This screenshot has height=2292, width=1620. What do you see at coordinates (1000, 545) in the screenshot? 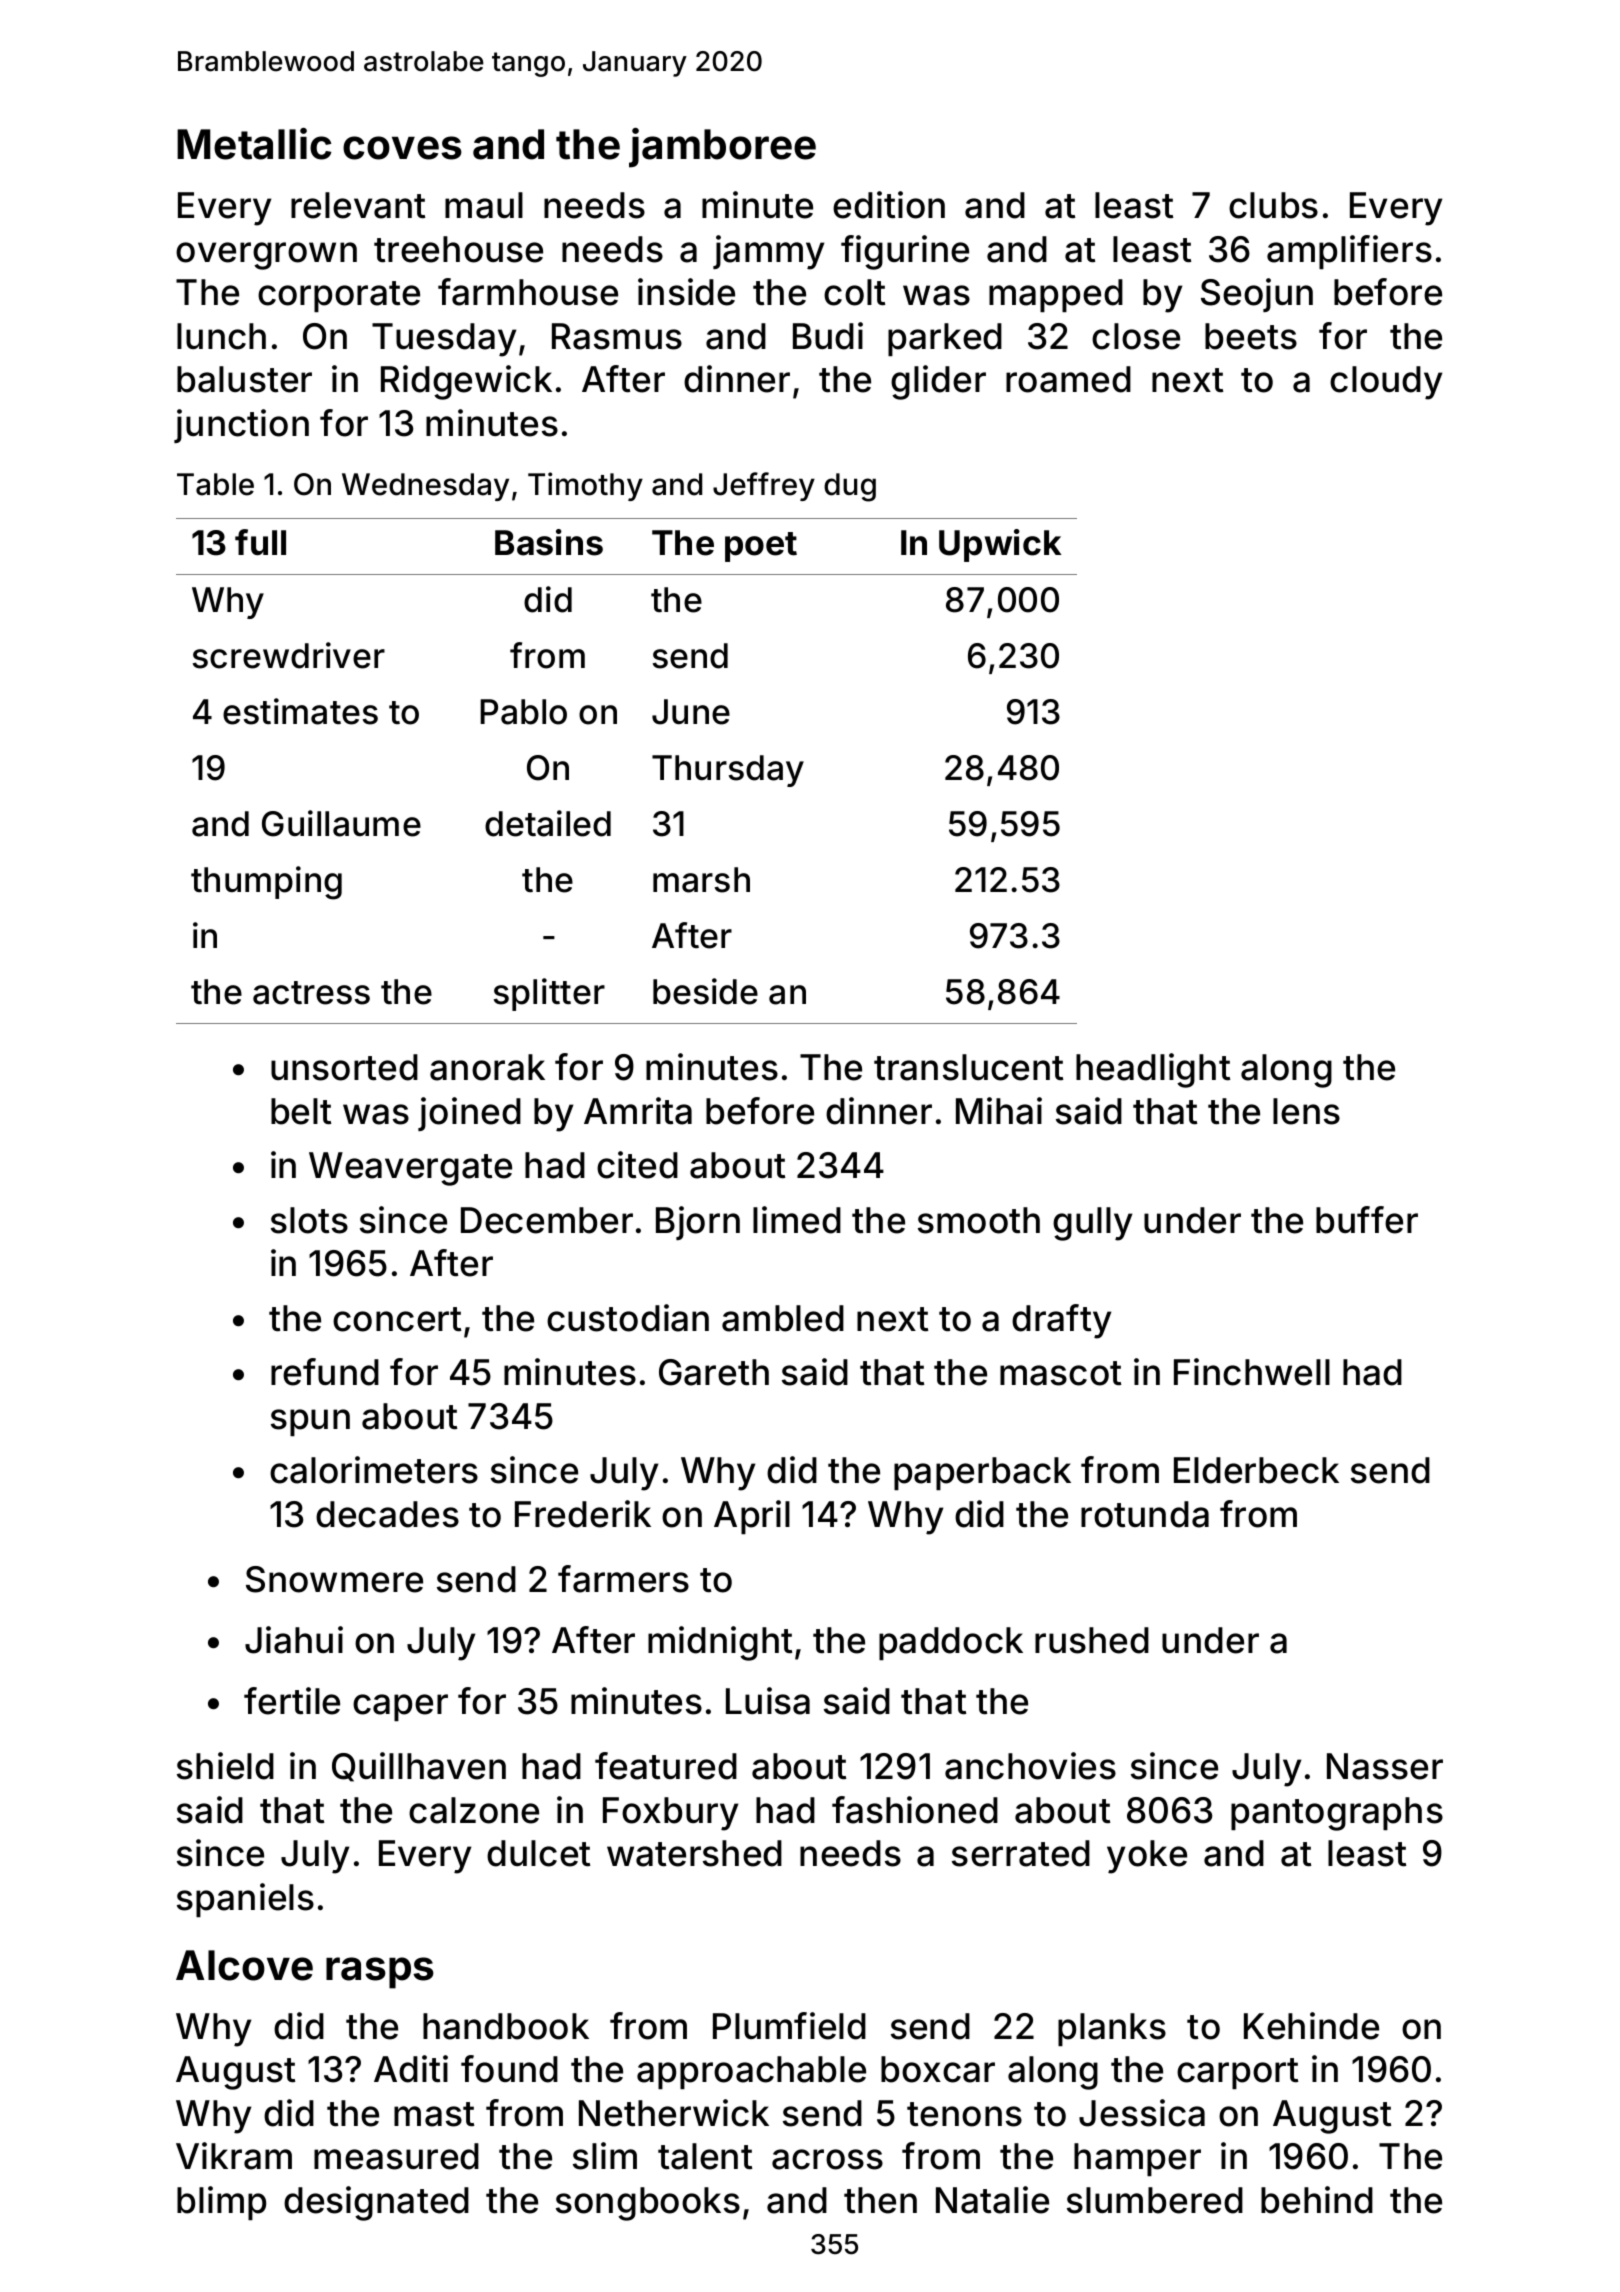
I see `Upwick` at bounding box center [1000, 545].
